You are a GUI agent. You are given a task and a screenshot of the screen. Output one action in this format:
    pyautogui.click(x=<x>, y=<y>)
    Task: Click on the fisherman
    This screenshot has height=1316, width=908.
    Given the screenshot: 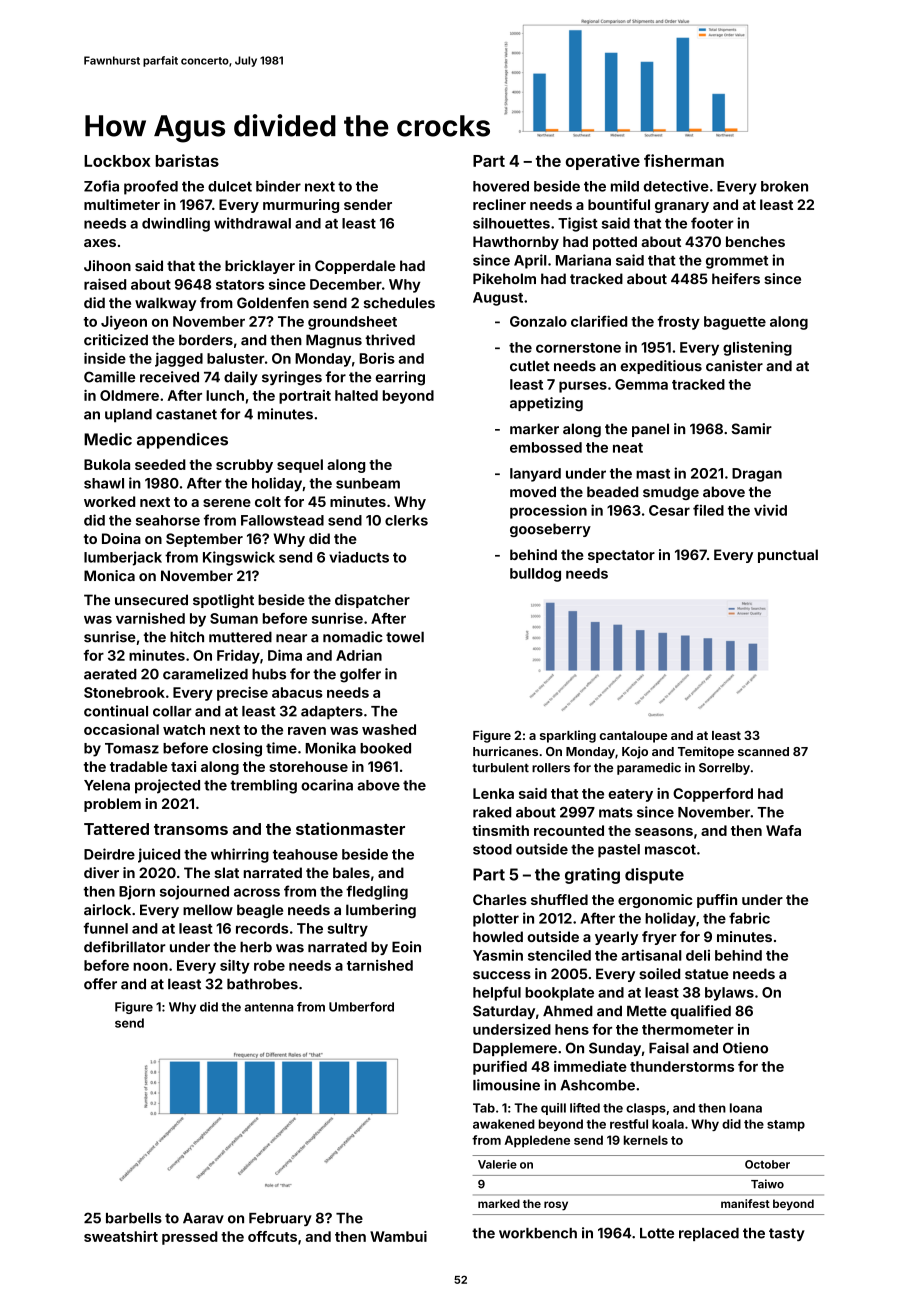 What is the action you would take?
    pyautogui.click(x=684, y=160)
